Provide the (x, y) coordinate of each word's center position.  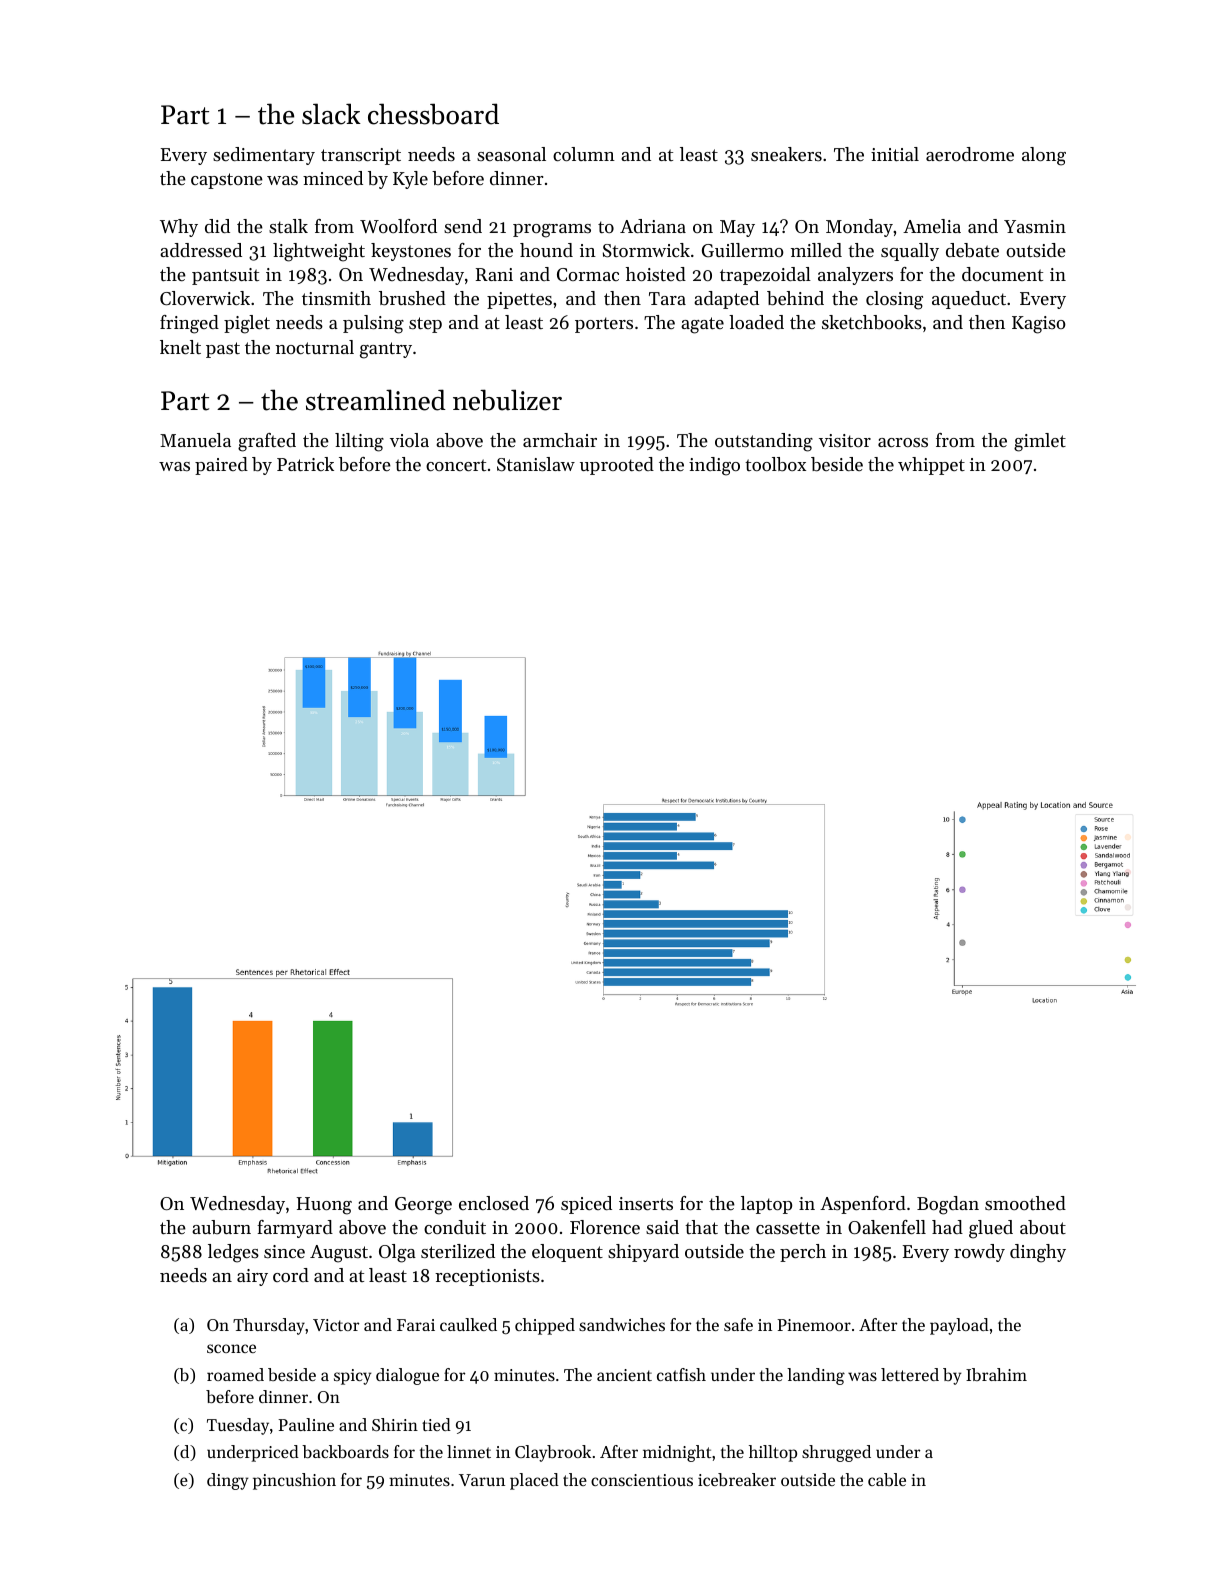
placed (534, 1481)
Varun (482, 1480)
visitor (845, 440)
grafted (267, 442)
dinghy (1038, 1253)
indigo (714, 466)
